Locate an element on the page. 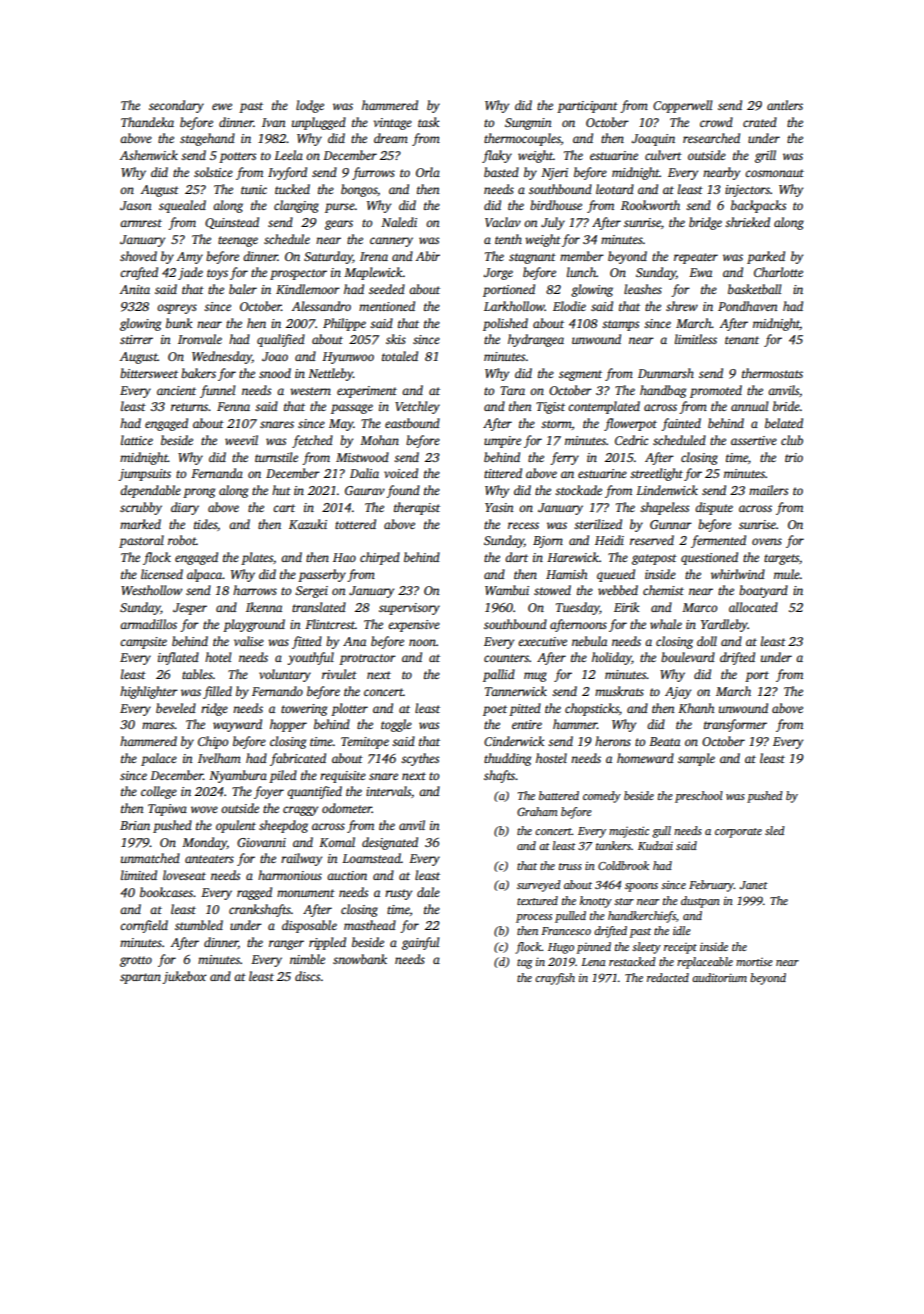 The image size is (924, 1314). secondary is located at coordinates (176, 106).
